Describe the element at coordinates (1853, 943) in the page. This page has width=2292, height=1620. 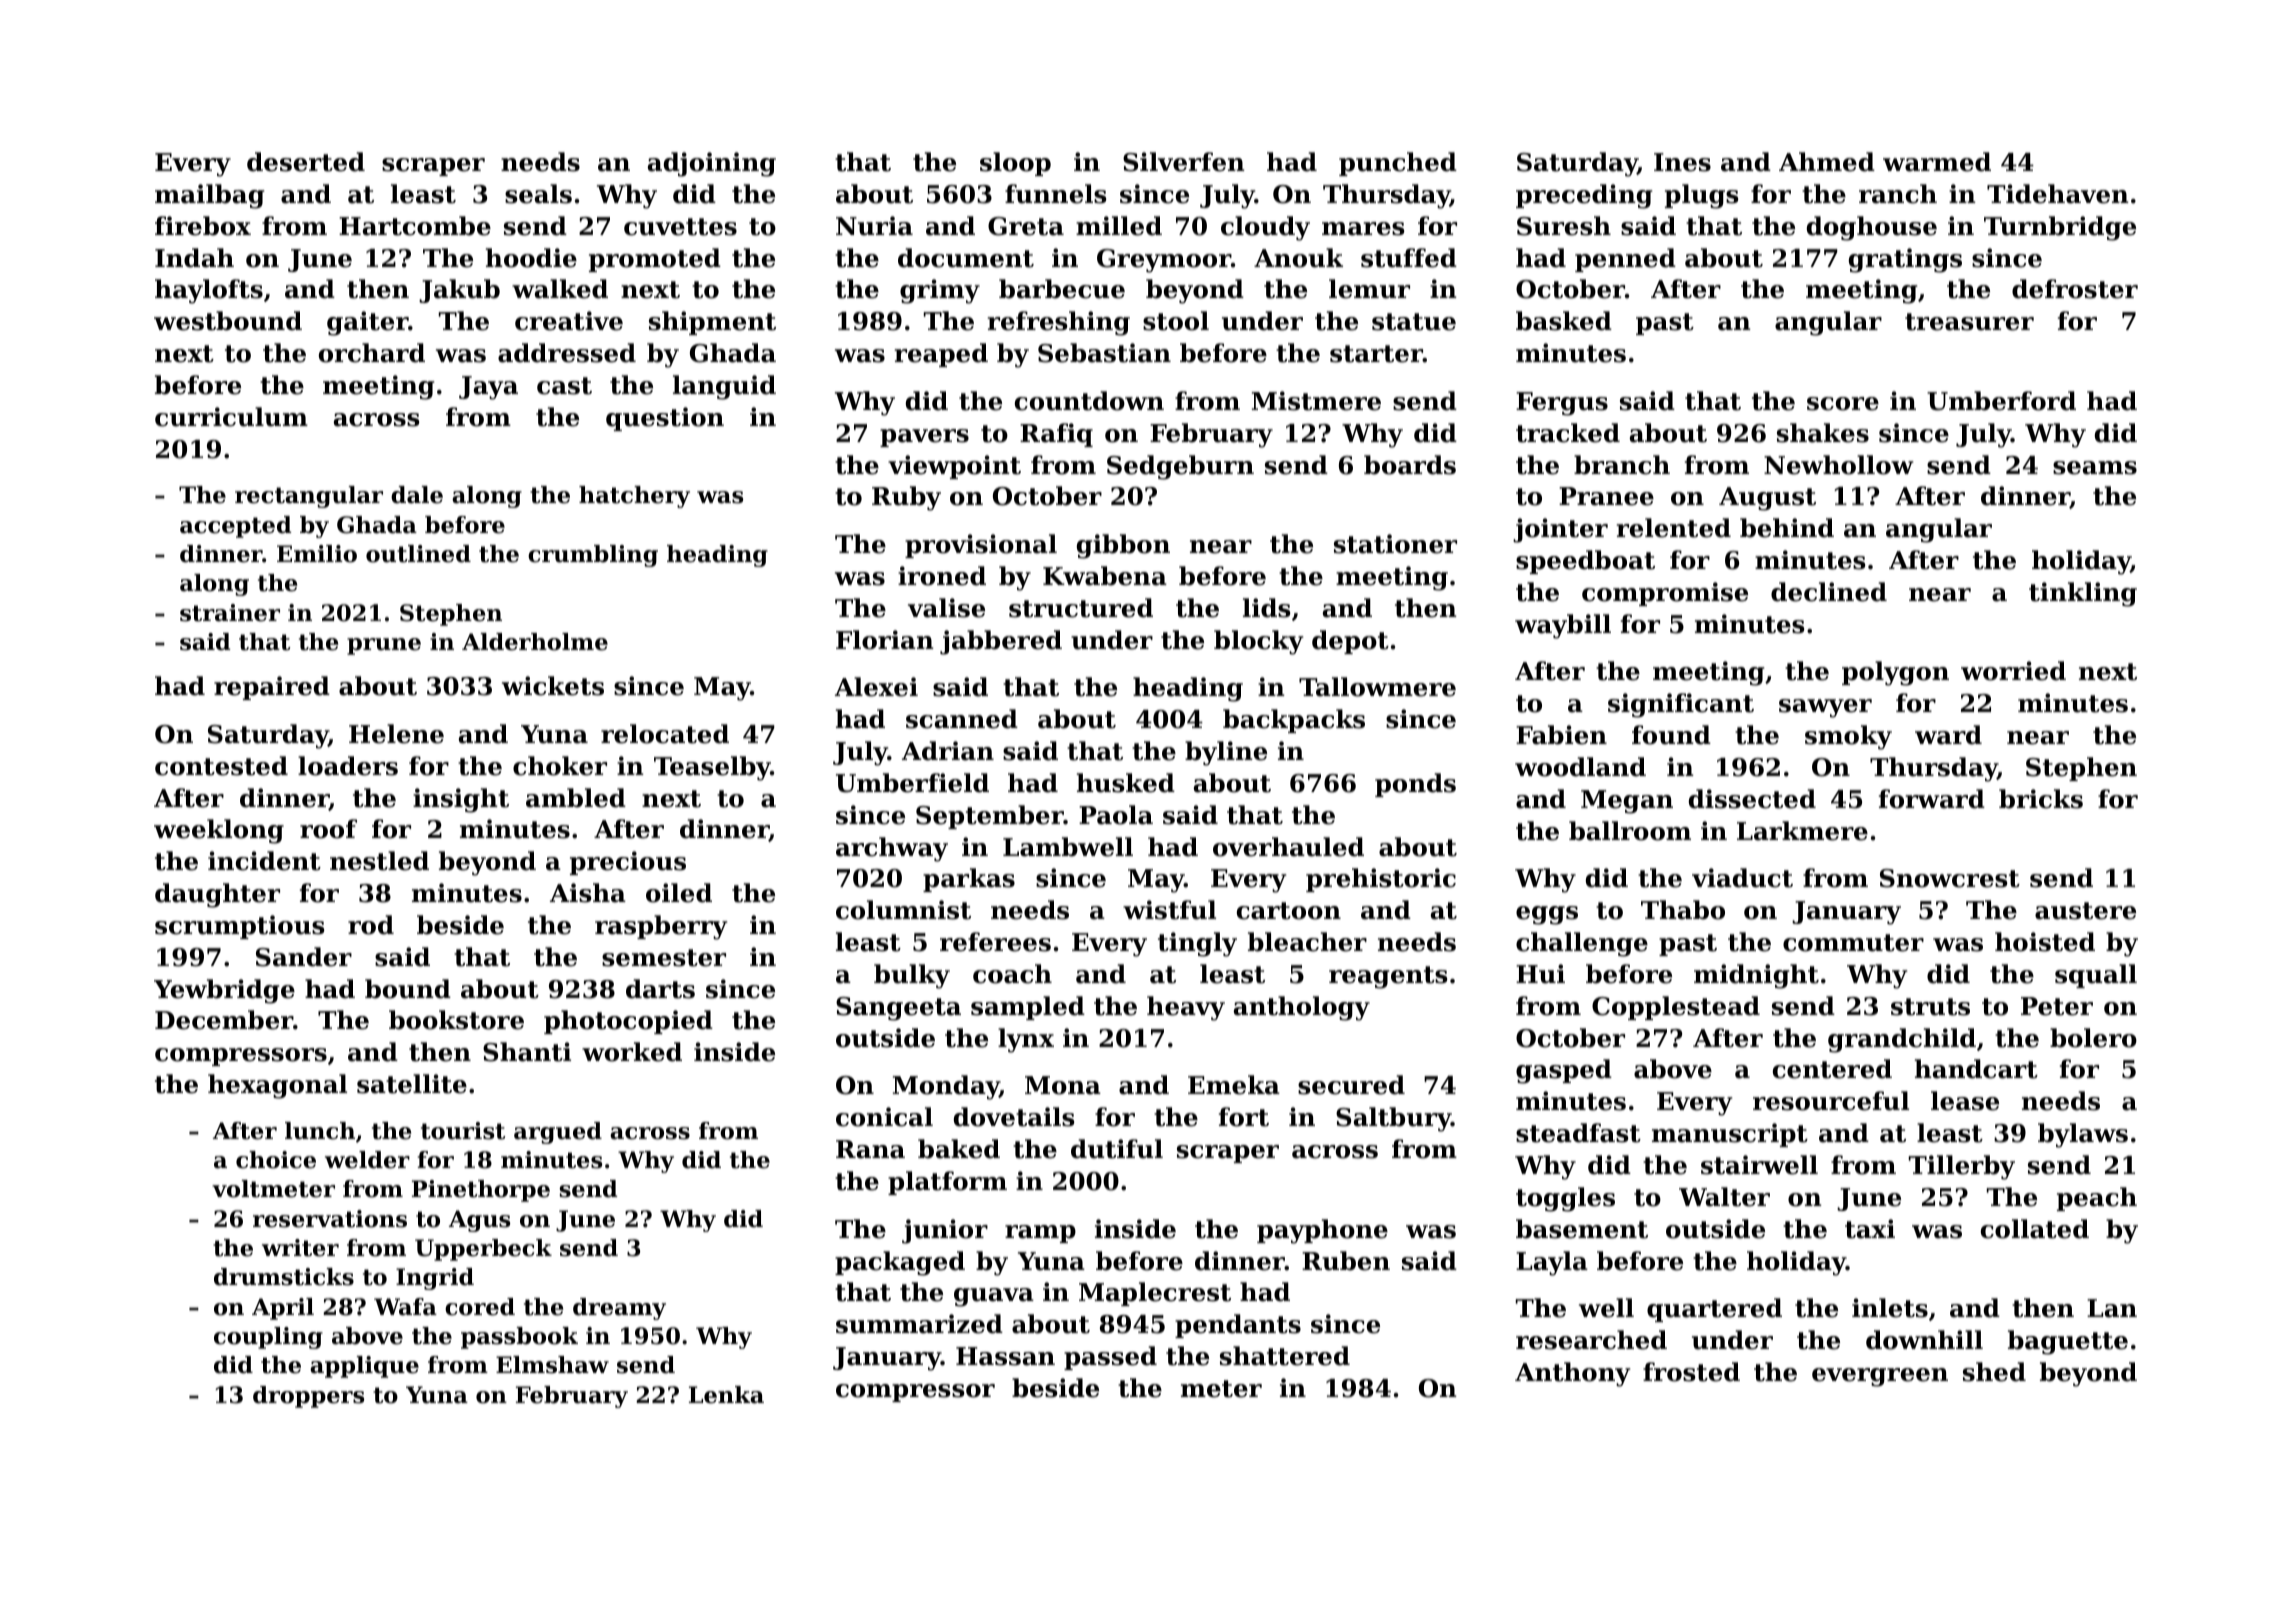
I see `commuter` at that location.
